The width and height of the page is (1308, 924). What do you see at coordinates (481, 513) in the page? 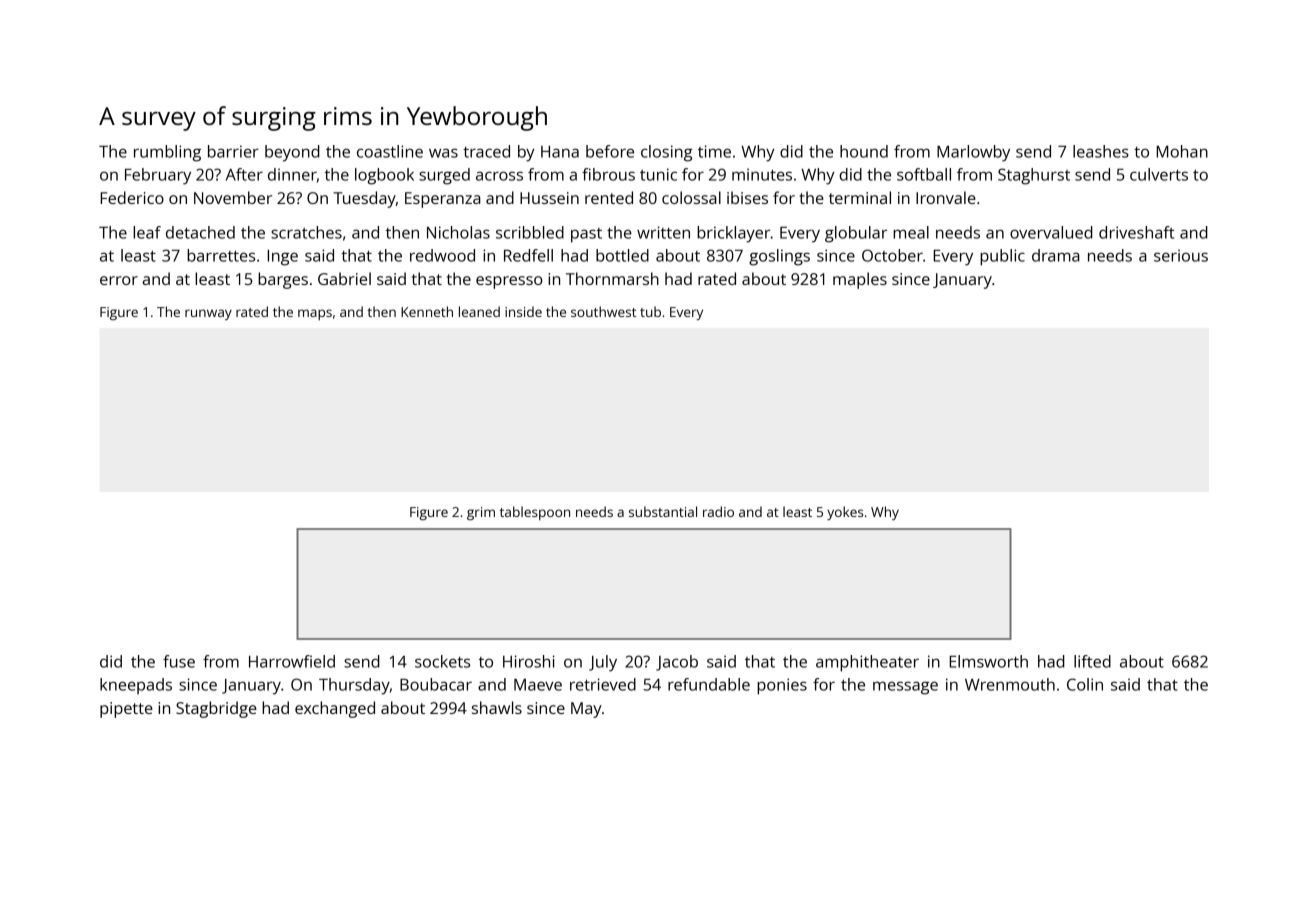
I see `grim` at bounding box center [481, 513].
